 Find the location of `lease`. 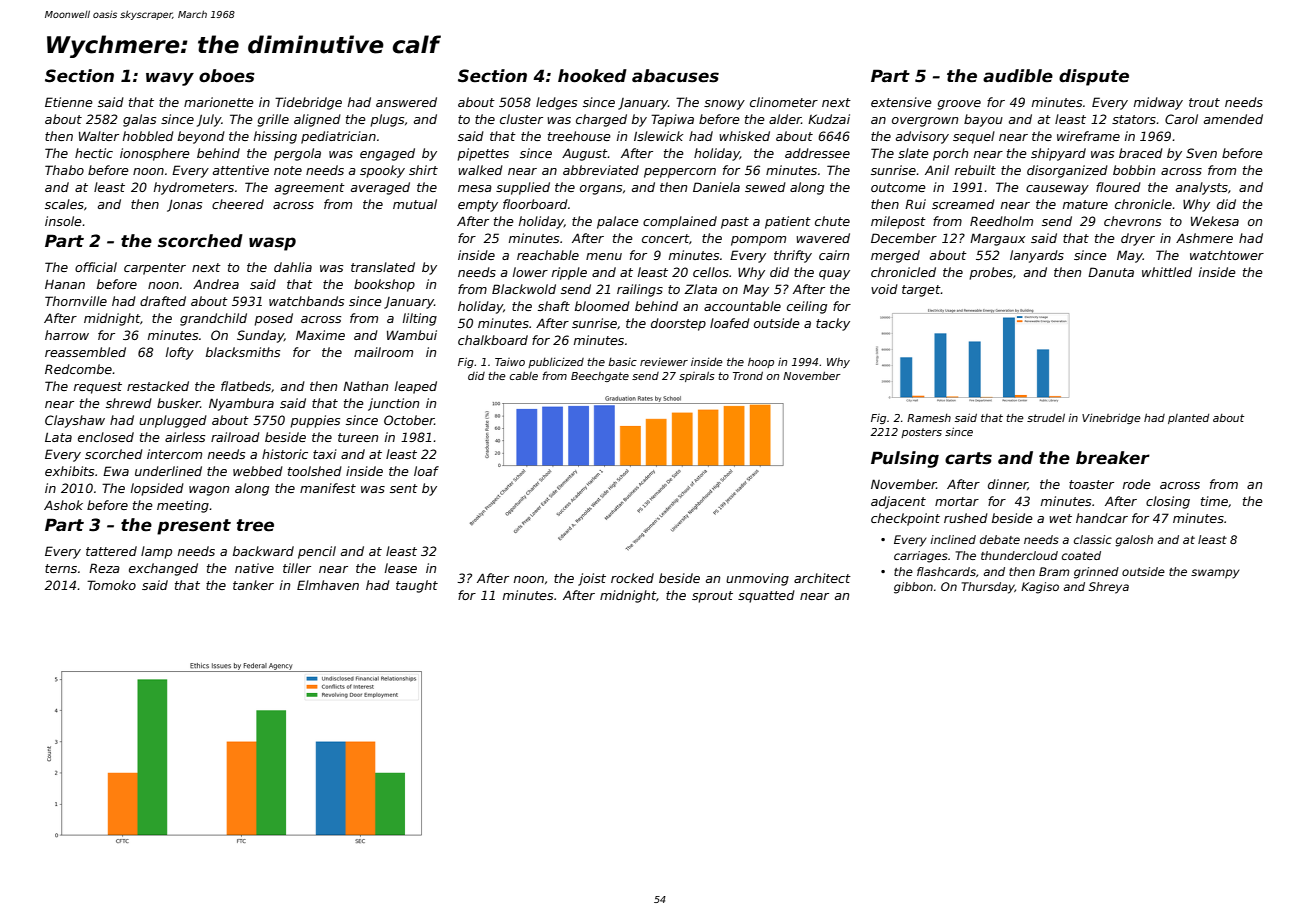

lease is located at coordinates (401, 568).
